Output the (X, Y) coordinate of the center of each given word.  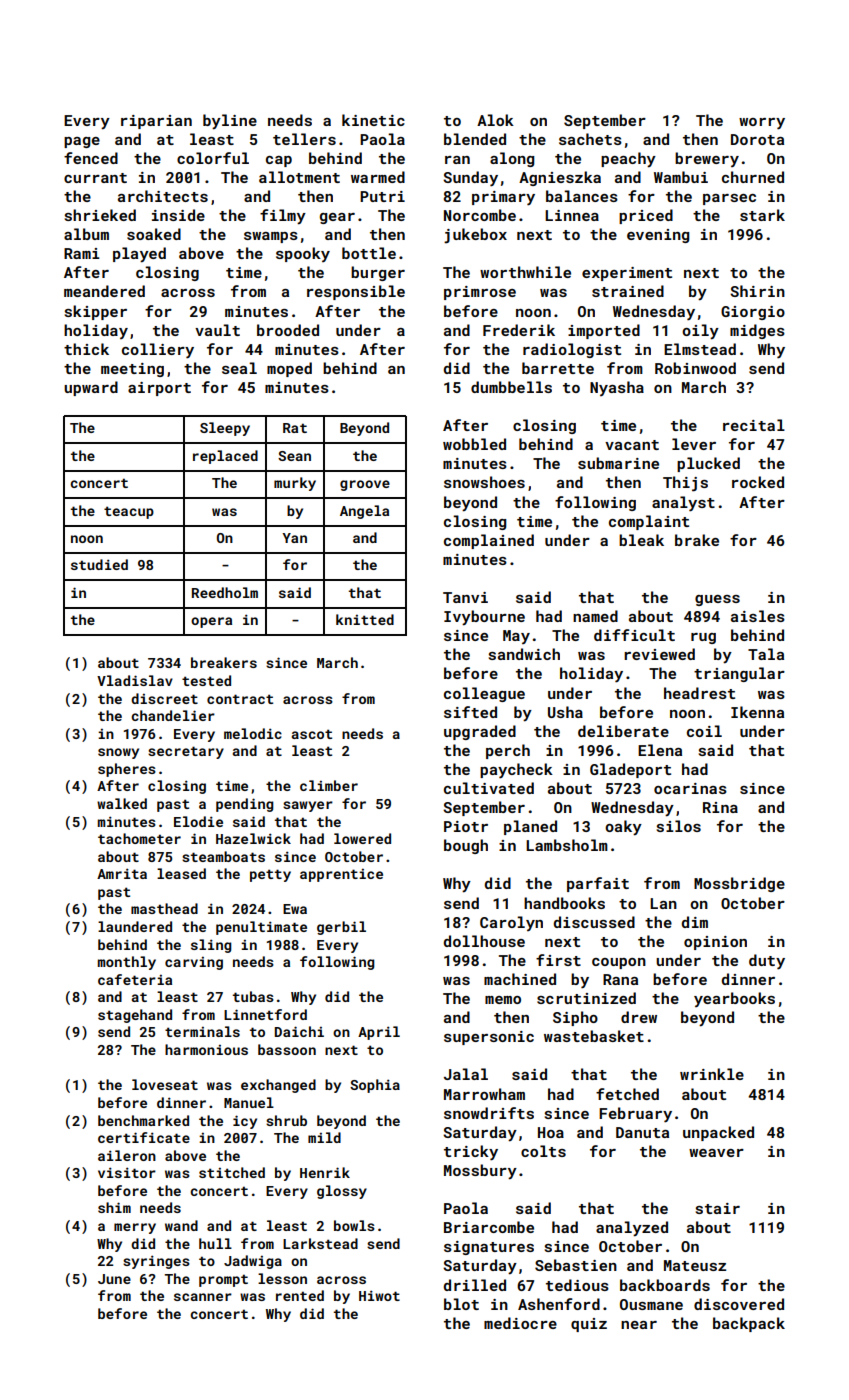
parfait (598, 884)
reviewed (659, 654)
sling (211, 946)
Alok (495, 120)
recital (754, 425)
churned (753, 177)
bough (466, 846)
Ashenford (559, 1304)
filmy (283, 217)
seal (239, 368)
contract (240, 699)
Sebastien (576, 1265)
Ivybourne (484, 618)
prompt (223, 1280)
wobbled (474, 444)
